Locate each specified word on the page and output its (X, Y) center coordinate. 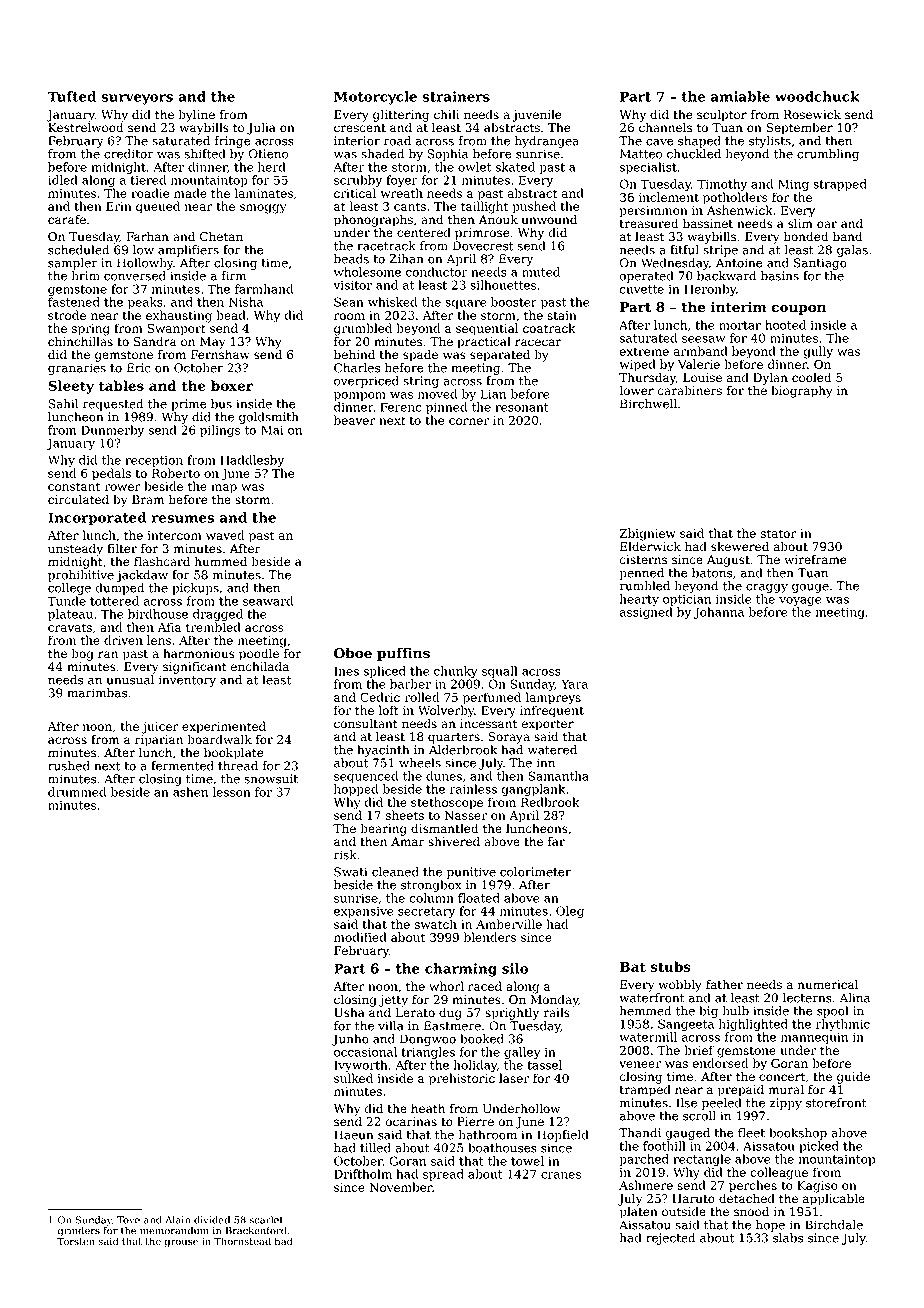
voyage (800, 602)
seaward (268, 601)
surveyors (137, 99)
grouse (181, 1243)
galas (852, 251)
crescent (360, 128)
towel (527, 1161)
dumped (120, 589)
